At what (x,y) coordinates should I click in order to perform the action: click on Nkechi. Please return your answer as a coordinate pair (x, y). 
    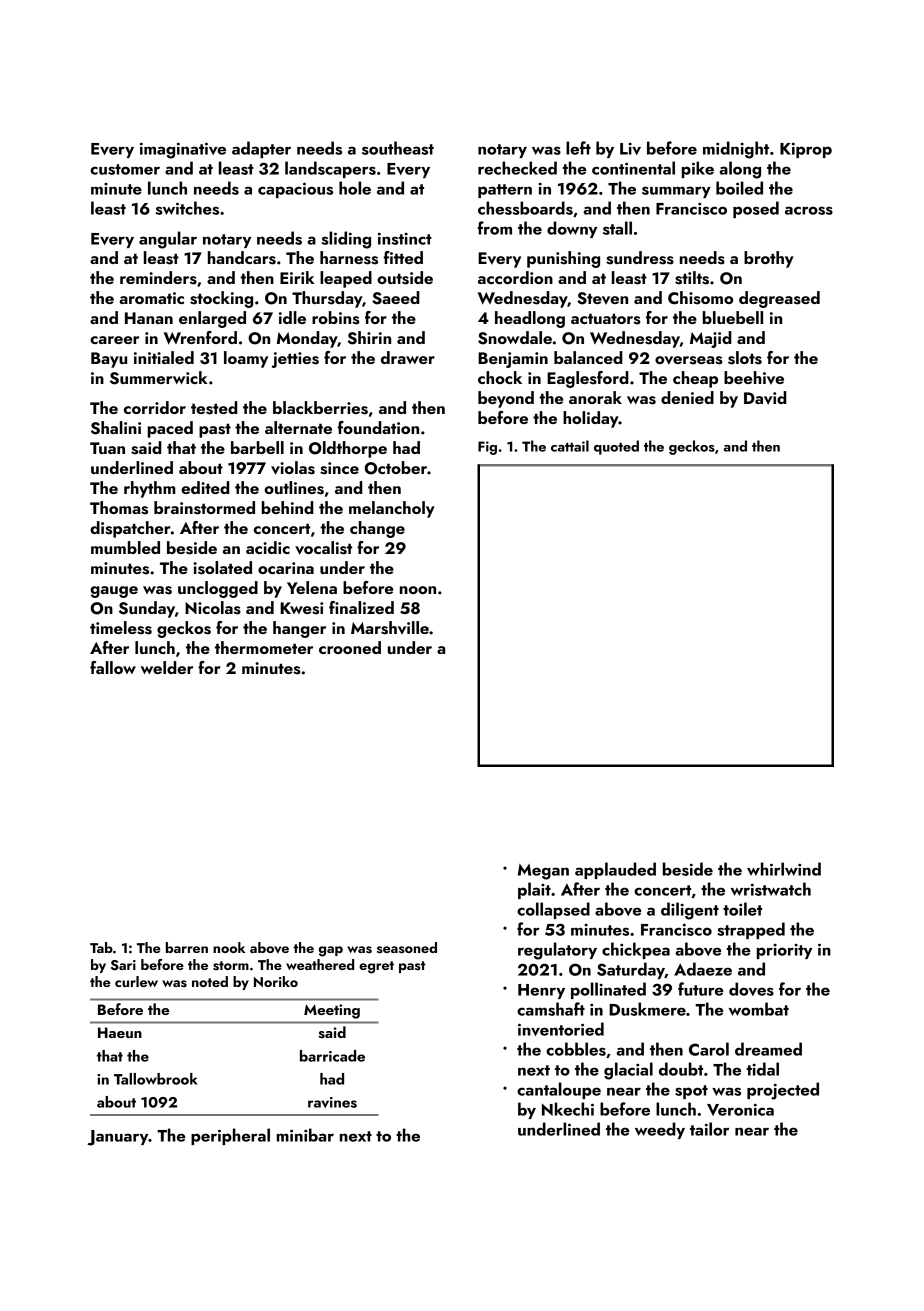
    Looking at the image, I should click on (568, 1109).
